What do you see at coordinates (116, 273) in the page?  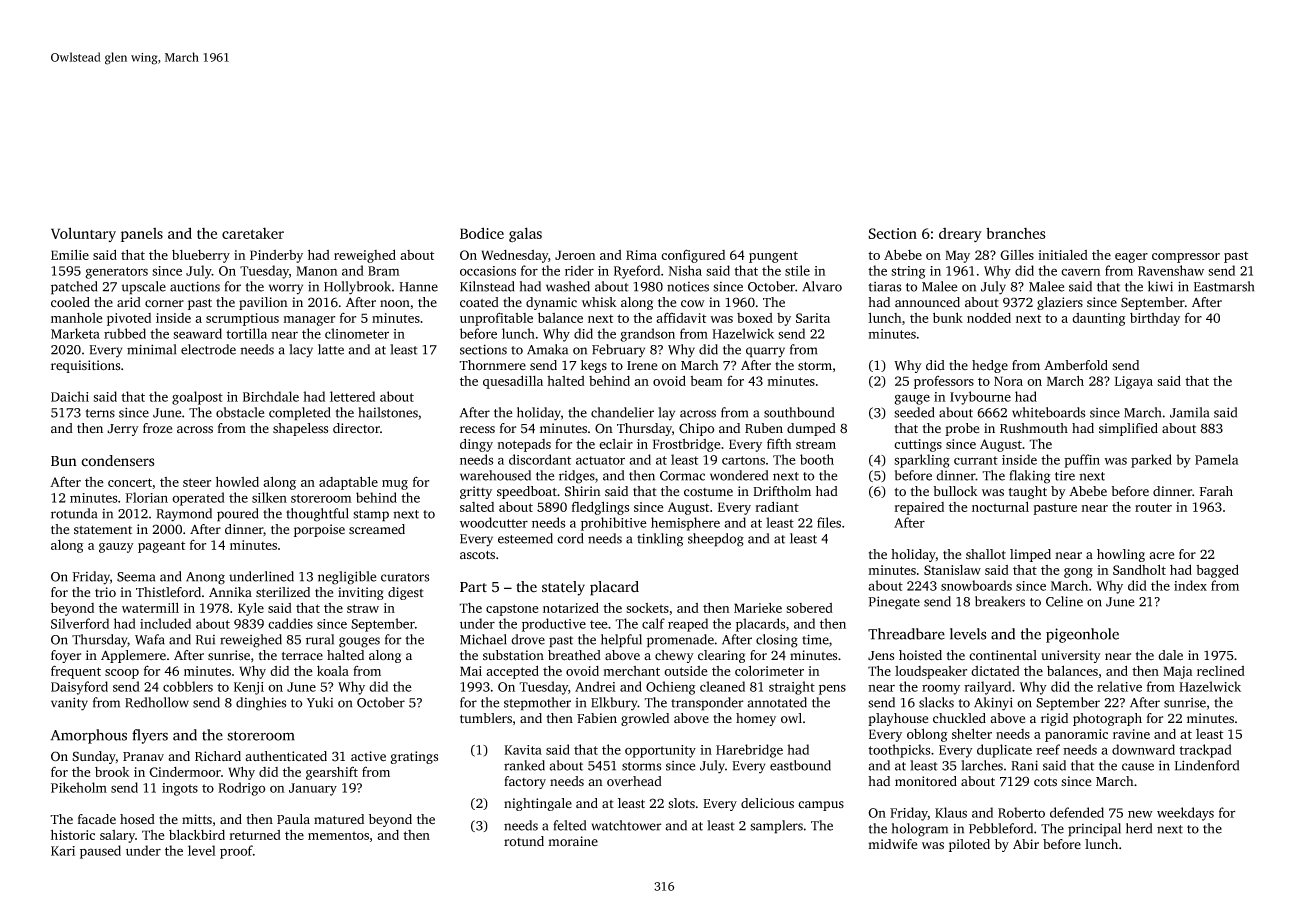 I see `generators` at bounding box center [116, 273].
